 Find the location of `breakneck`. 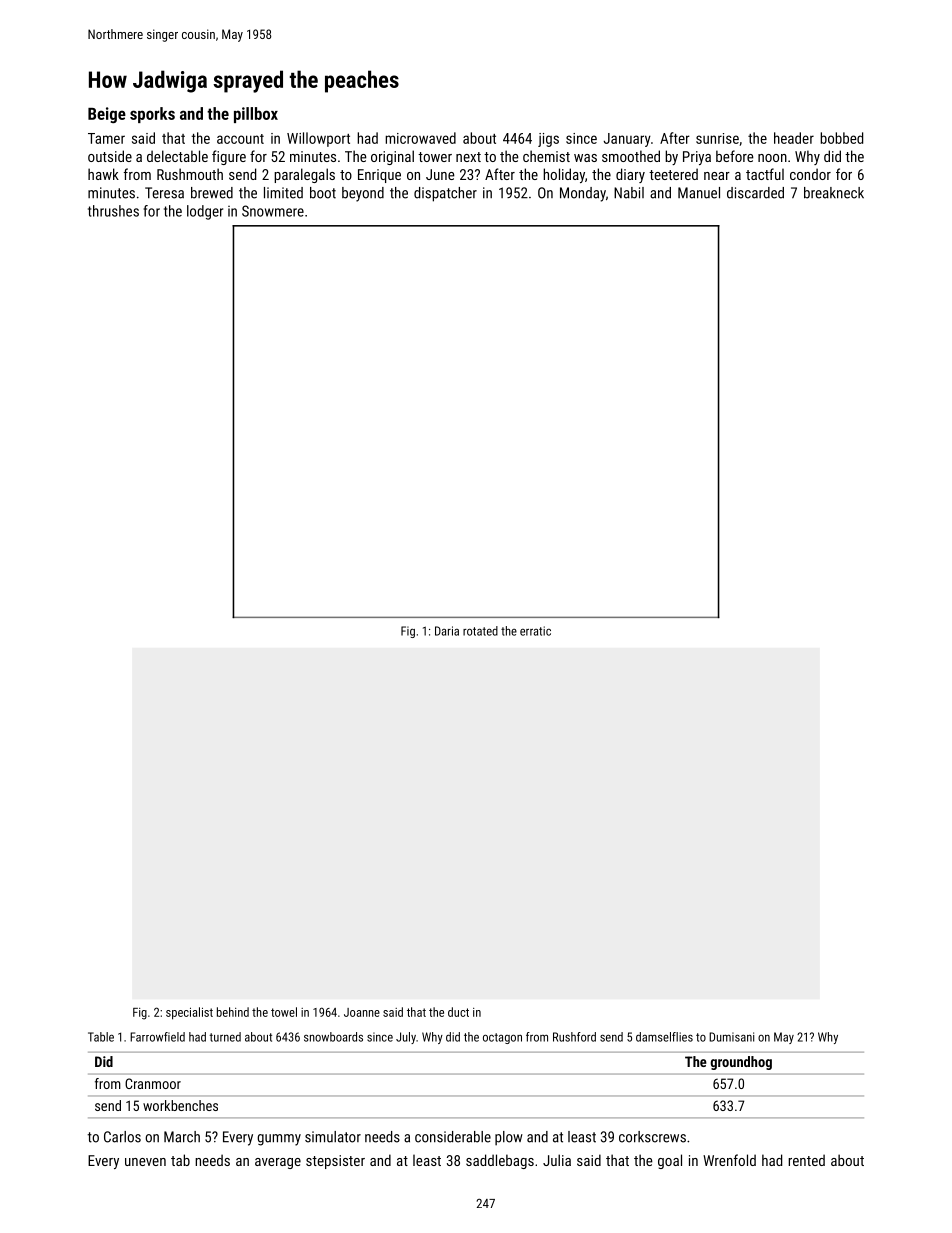

breakneck is located at coordinates (834, 193).
